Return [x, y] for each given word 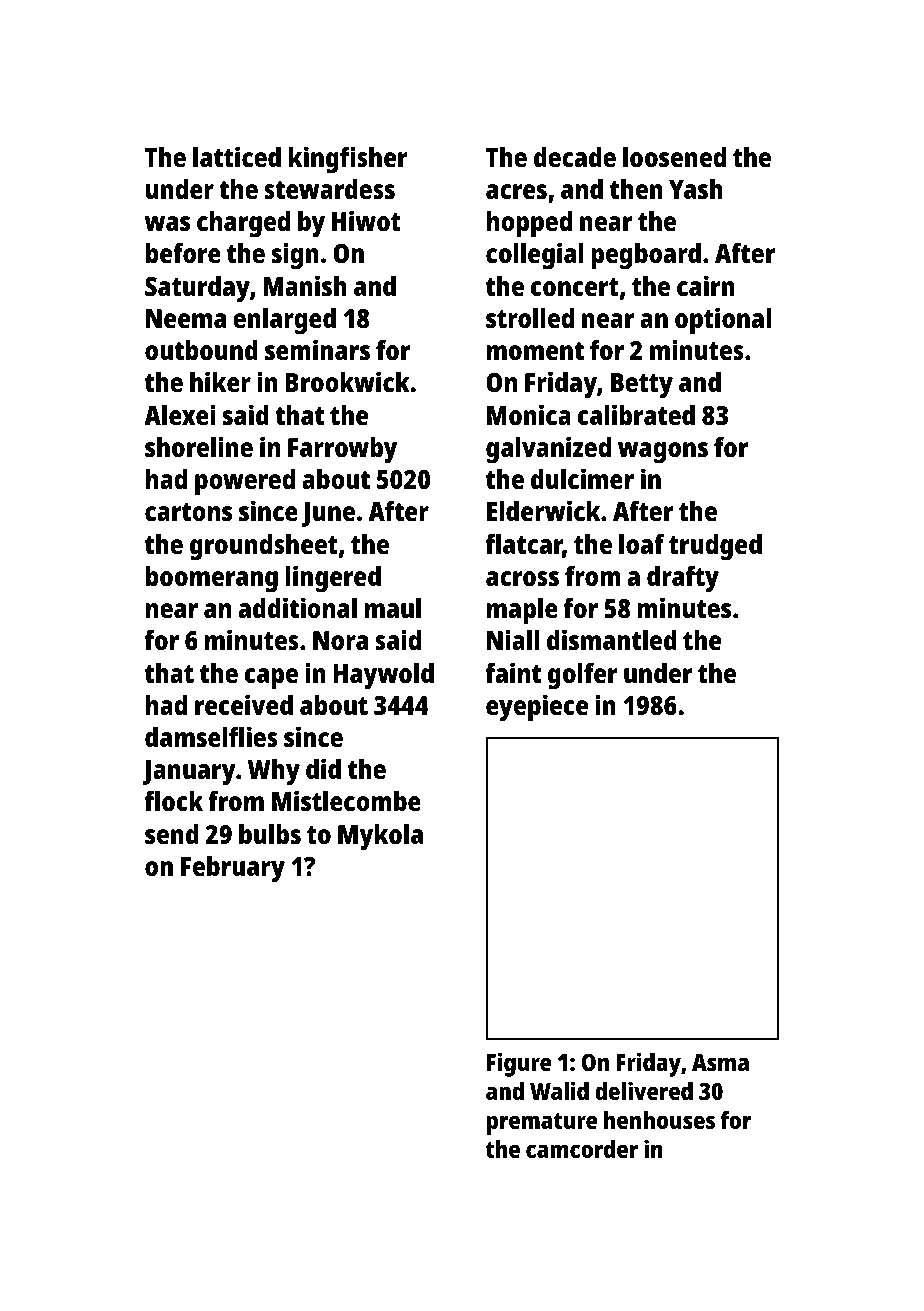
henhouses [659, 1120]
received [244, 704]
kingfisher [348, 160]
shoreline [199, 447]
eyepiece [537, 708]
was [167, 223]
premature [542, 1124]
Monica [529, 415]
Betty [642, 386]
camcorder [582, 1149]
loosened [674, 157]
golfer [583, 676]
